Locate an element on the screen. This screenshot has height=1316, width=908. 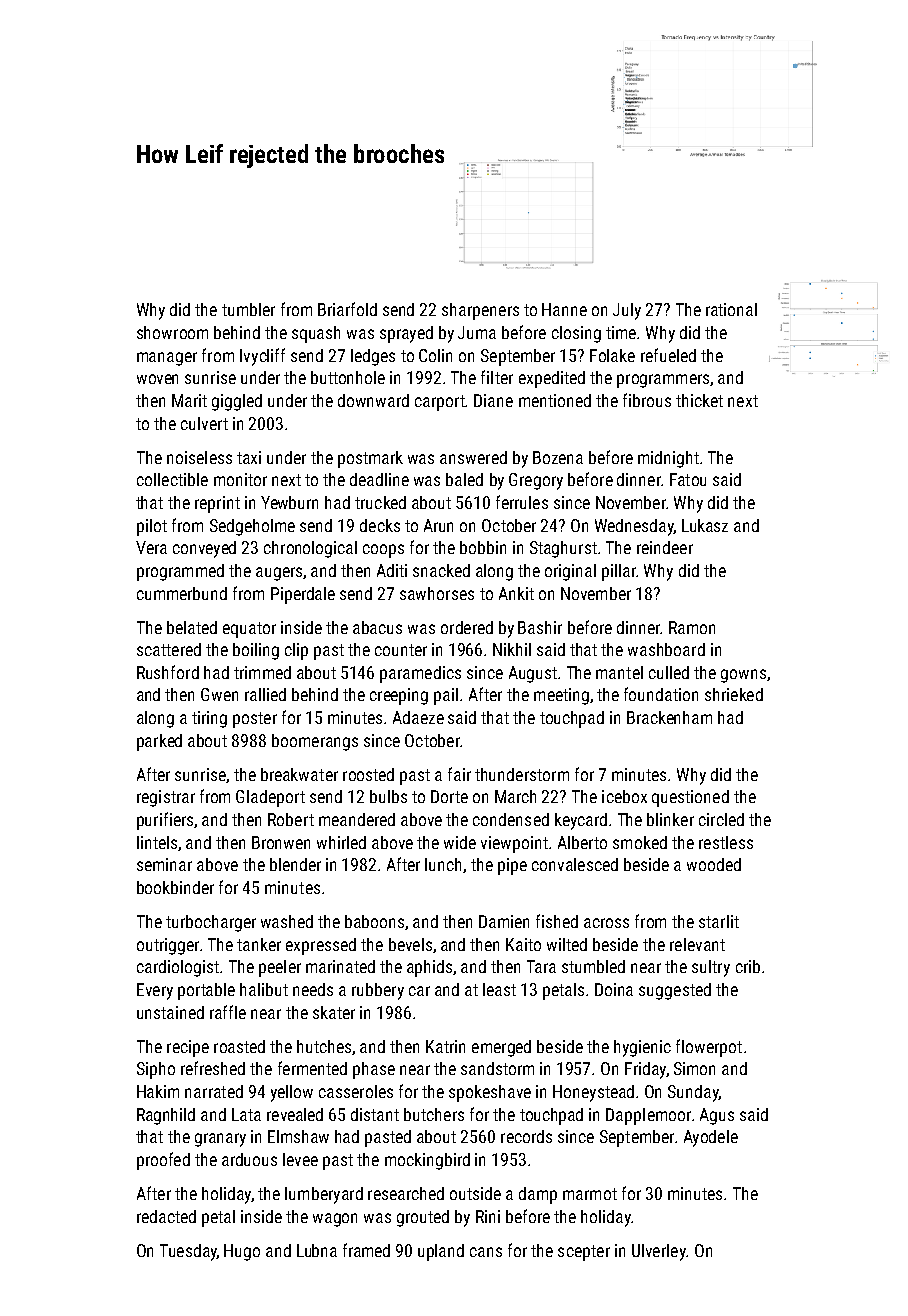
tumbler is located at coordinates (248, 309).
